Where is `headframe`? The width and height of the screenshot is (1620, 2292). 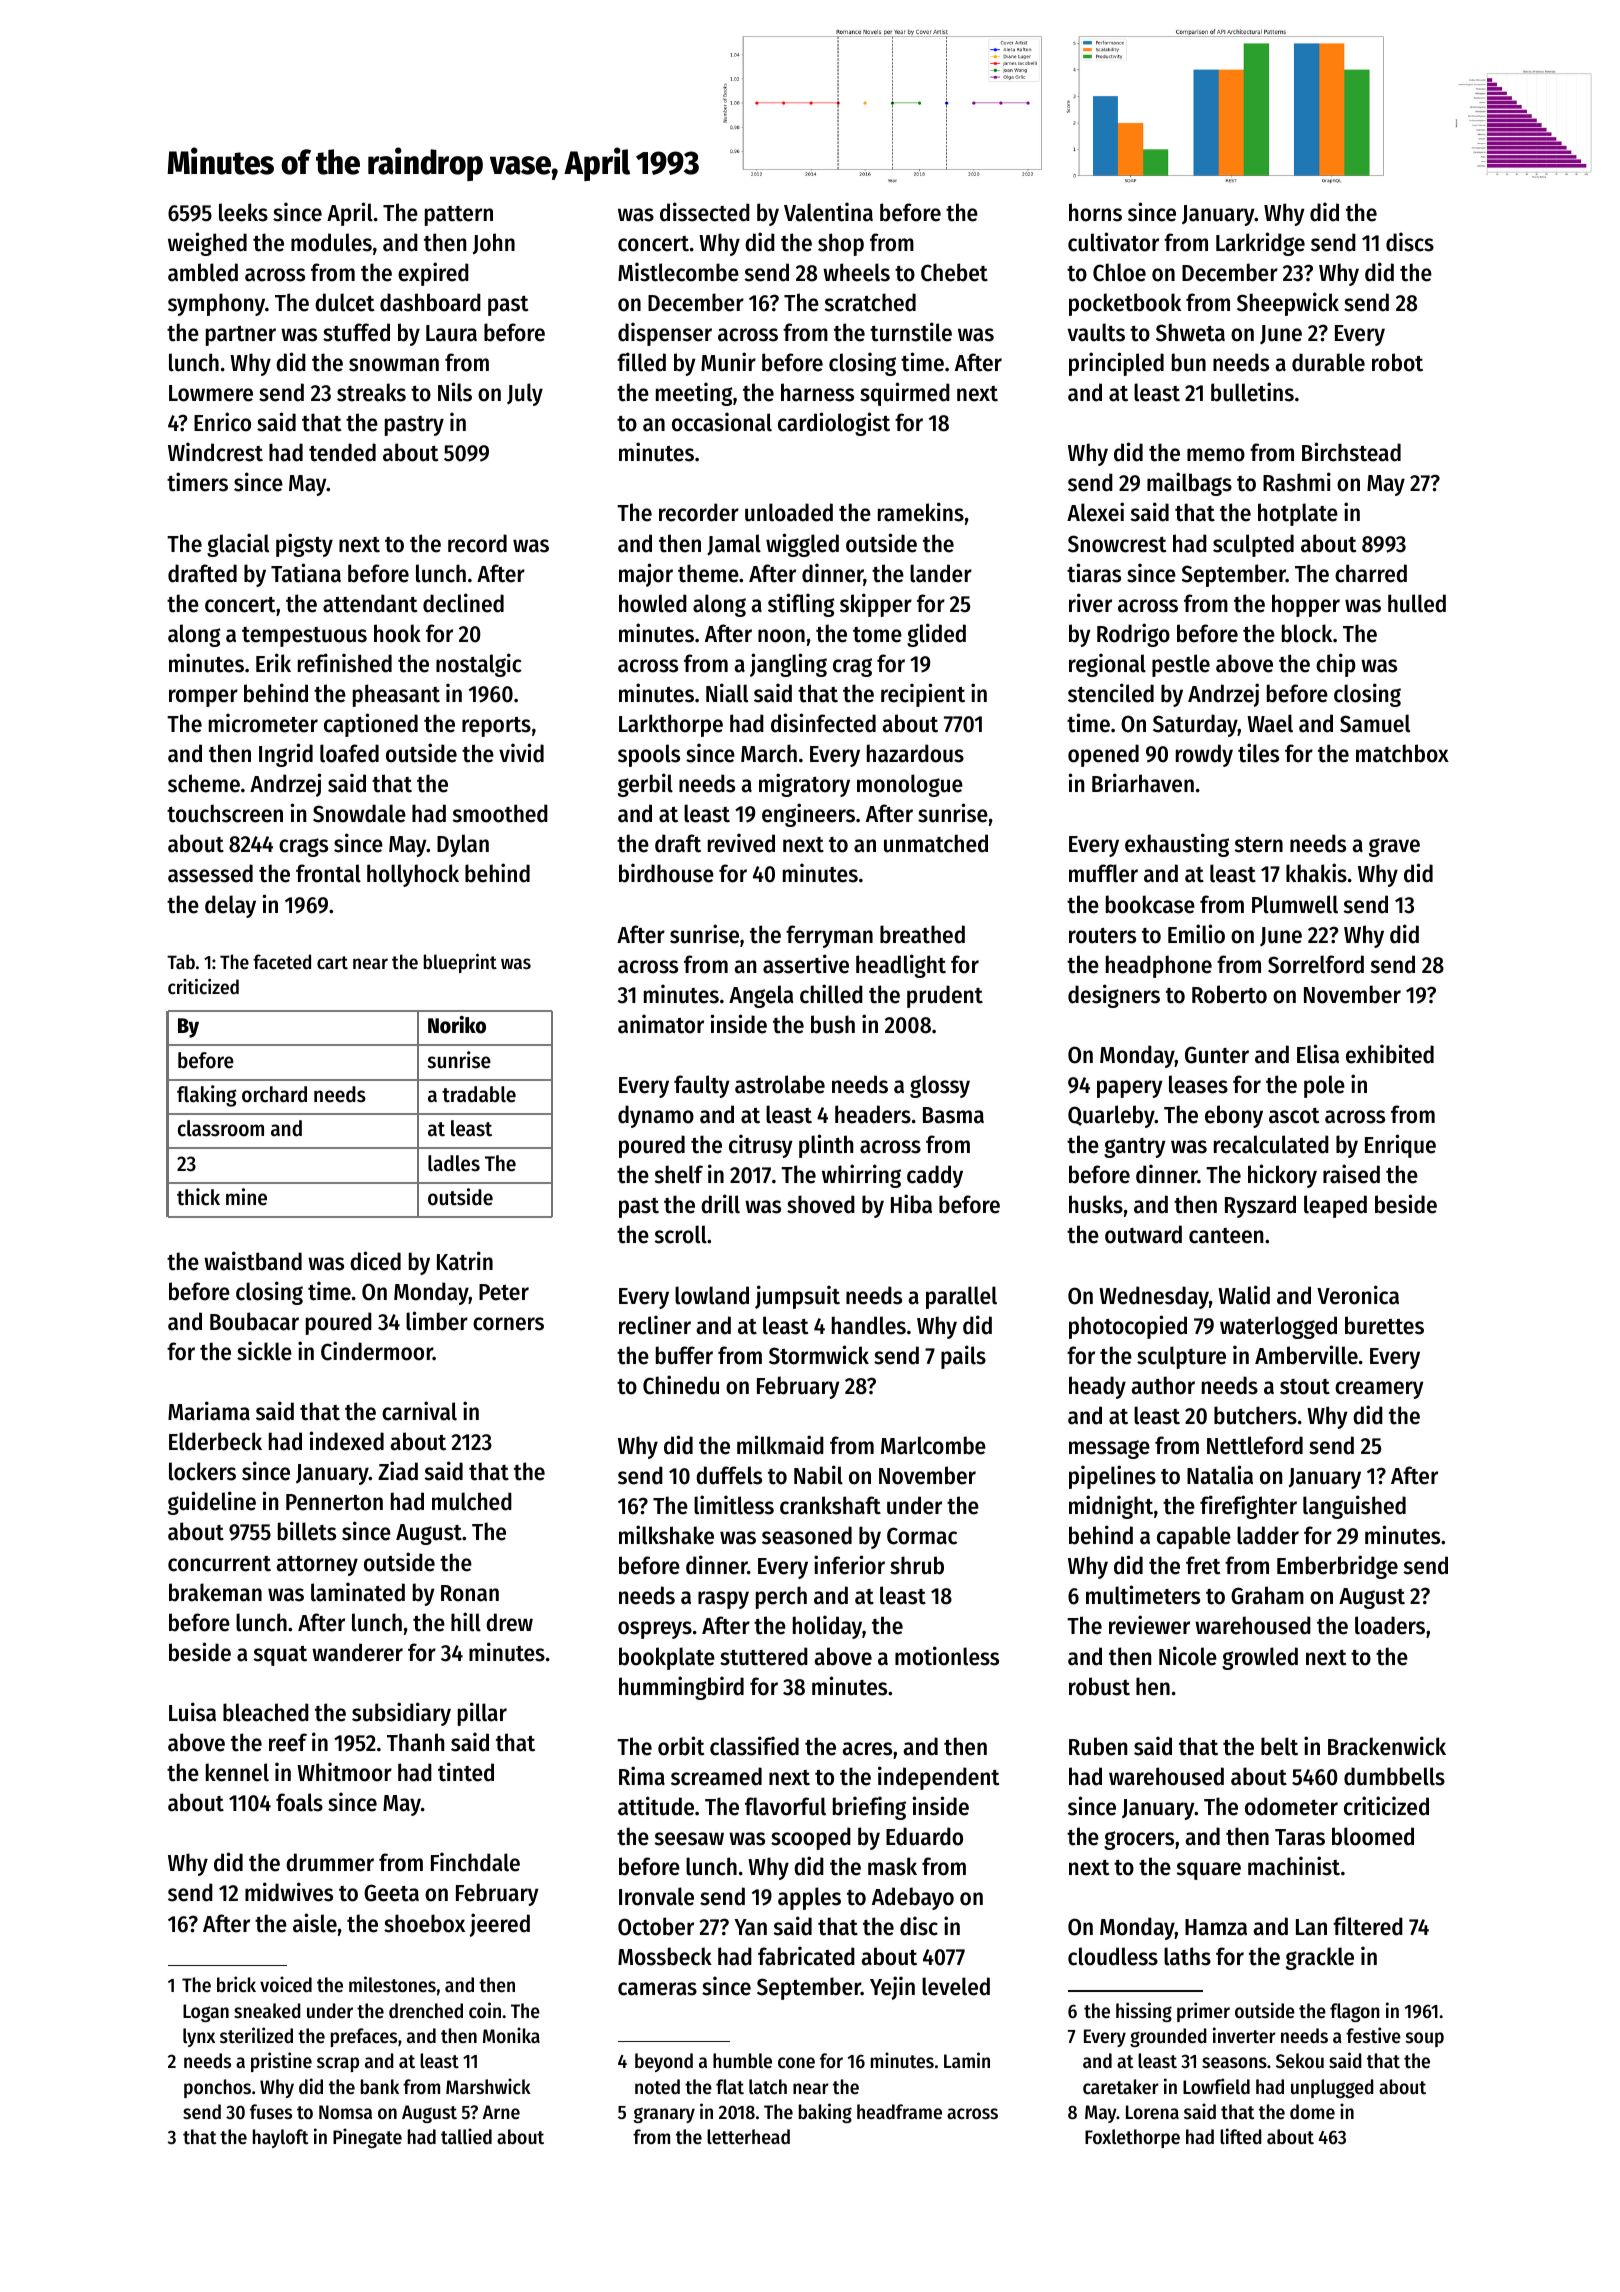
headframe is located at coordinates (899, 2112).
